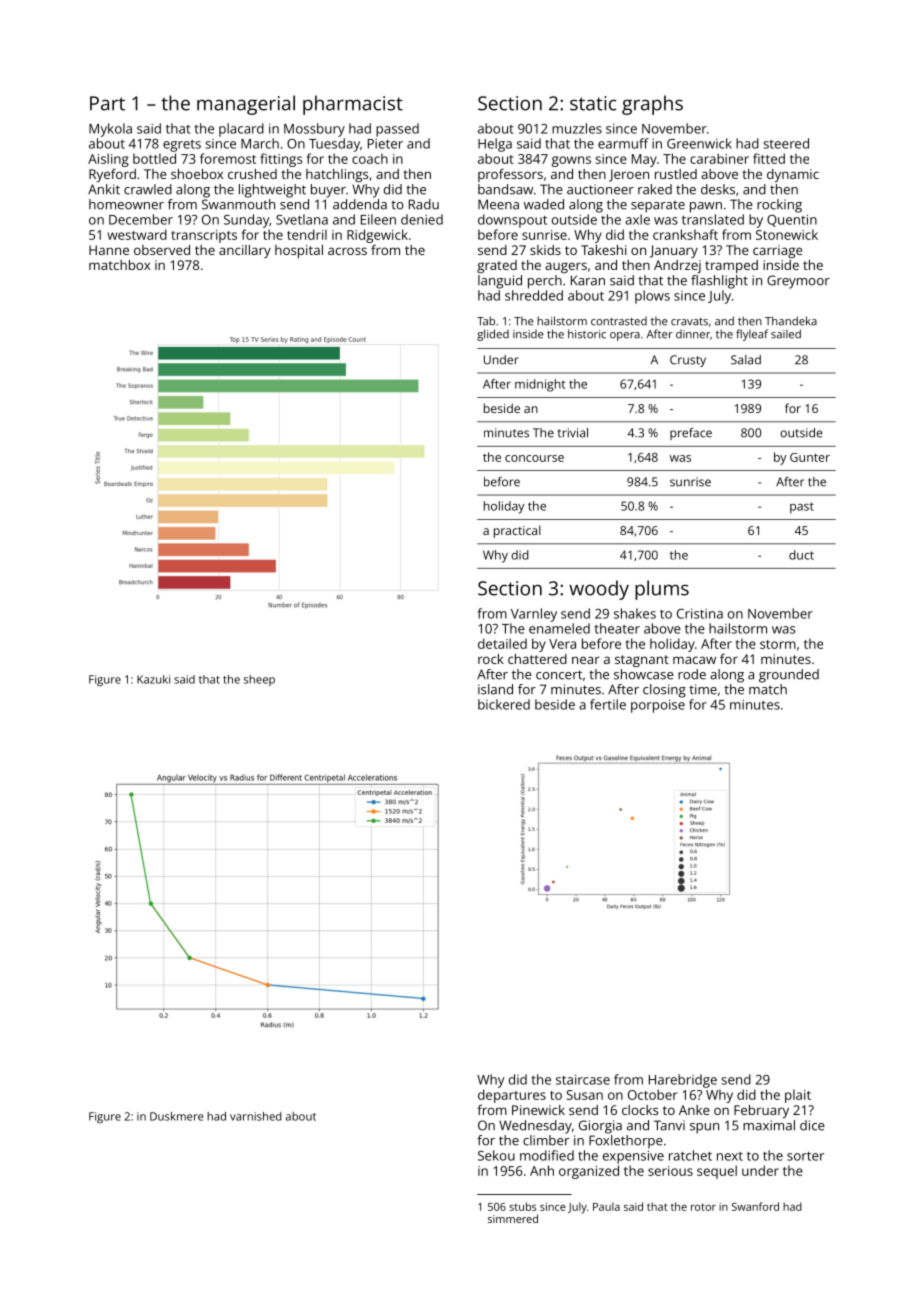 This screenshot has width=924, height=1314. What do you see at coordinates (810, 457) in the screenshot?
I see `Gunter` at bounding box center [810, 457].
